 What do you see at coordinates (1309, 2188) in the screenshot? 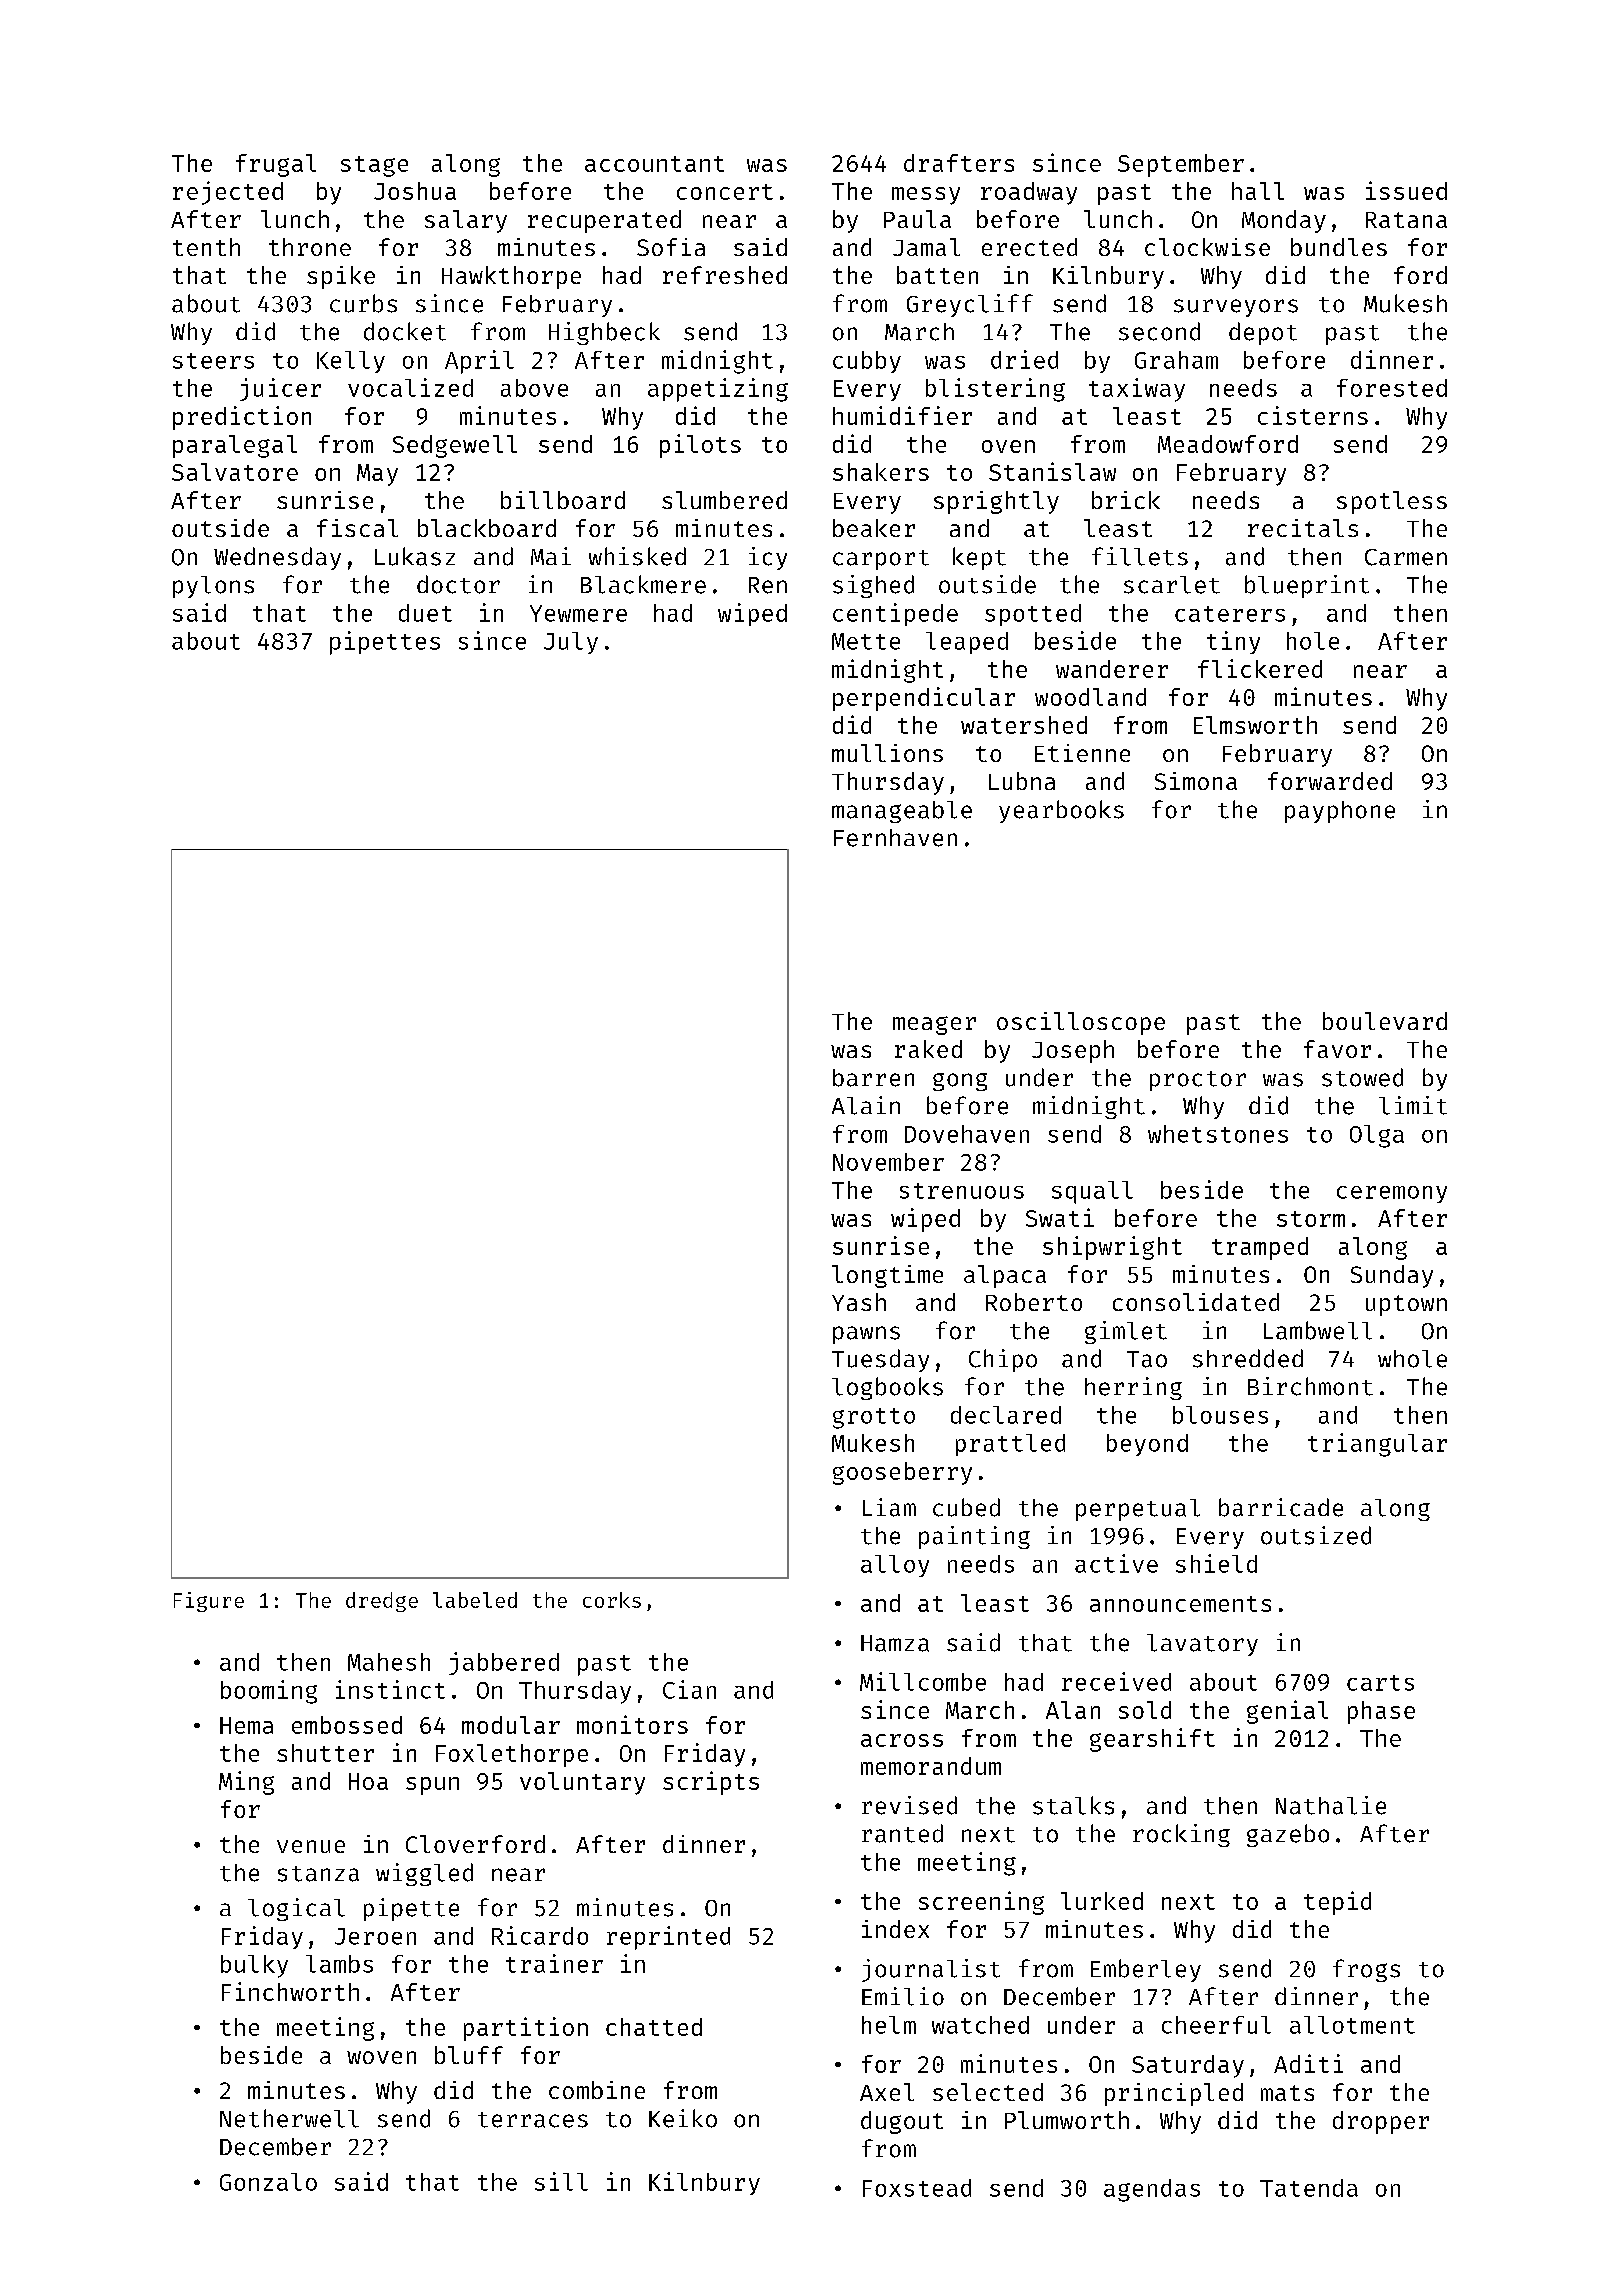
I see `Tatenda` at bounding box center [1309, 2188].
